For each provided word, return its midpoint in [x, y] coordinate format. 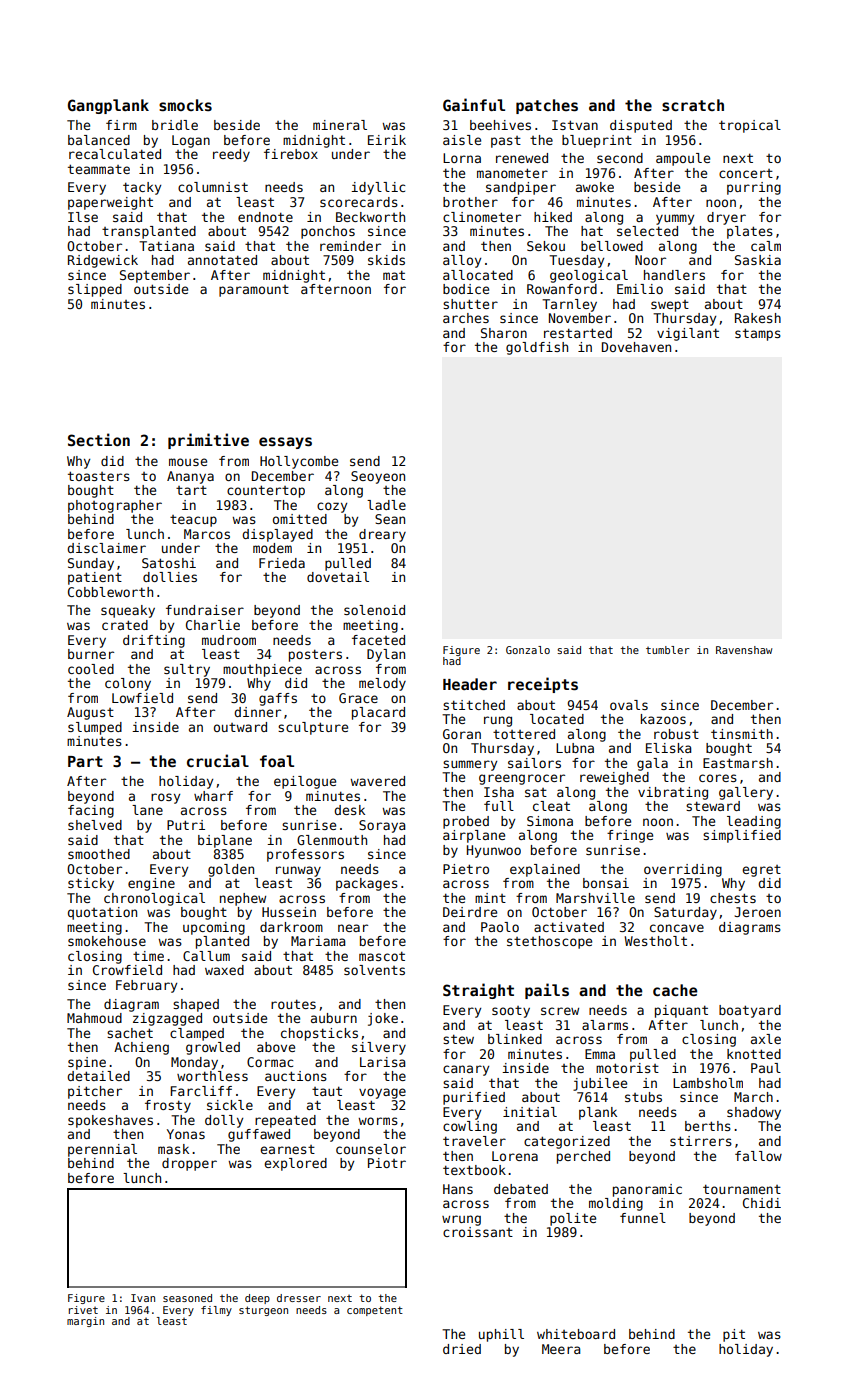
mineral [340, 125]
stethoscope [549, 942]
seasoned [187, 1298]
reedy [231, 155]
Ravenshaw [744, 650]
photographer [115, 506]
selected [647, 231]
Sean [390, 519]
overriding [683, 870]
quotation [102, 913]
